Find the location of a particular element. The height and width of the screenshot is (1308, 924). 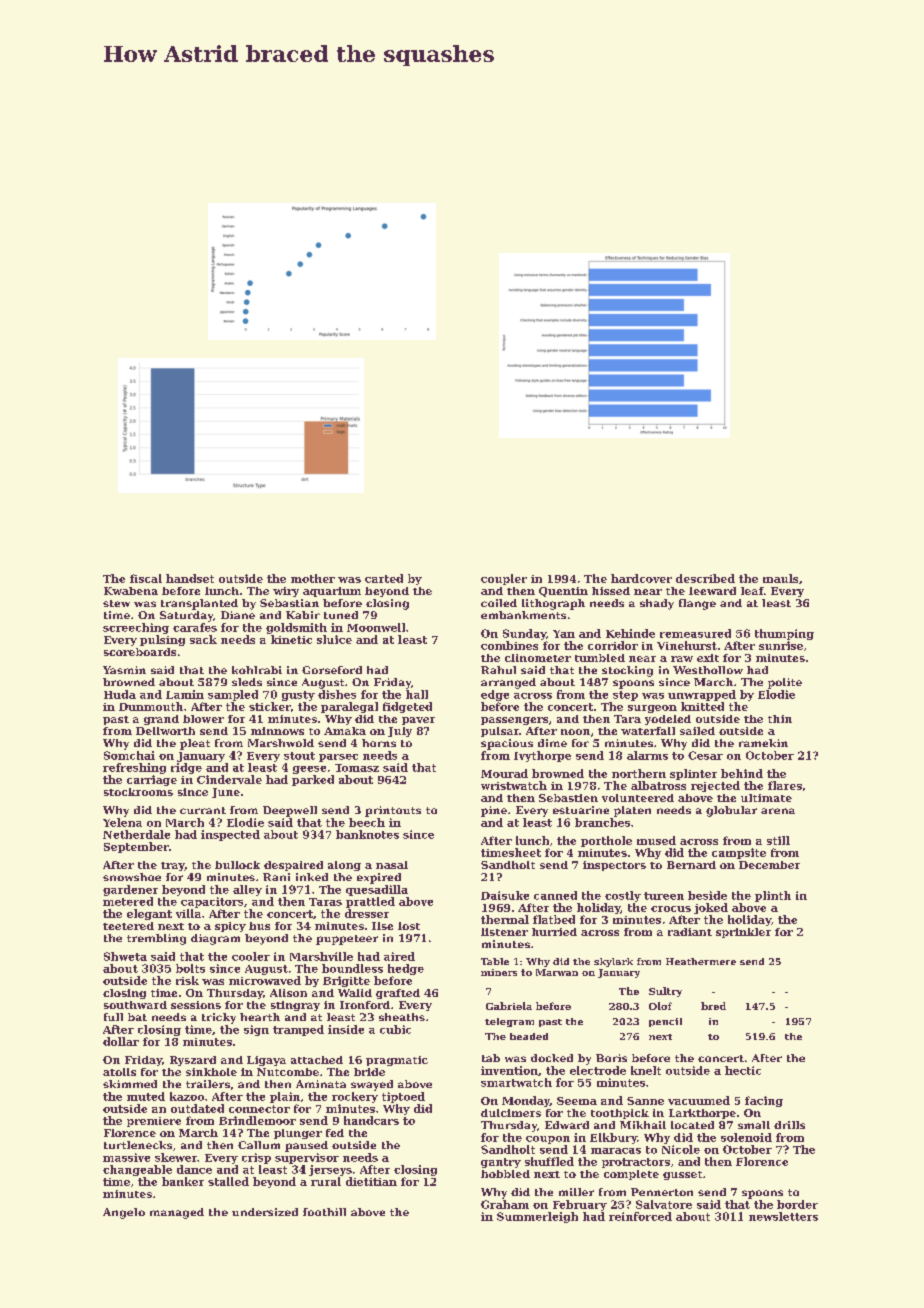

coiled is located at coordinates (499, 603).
